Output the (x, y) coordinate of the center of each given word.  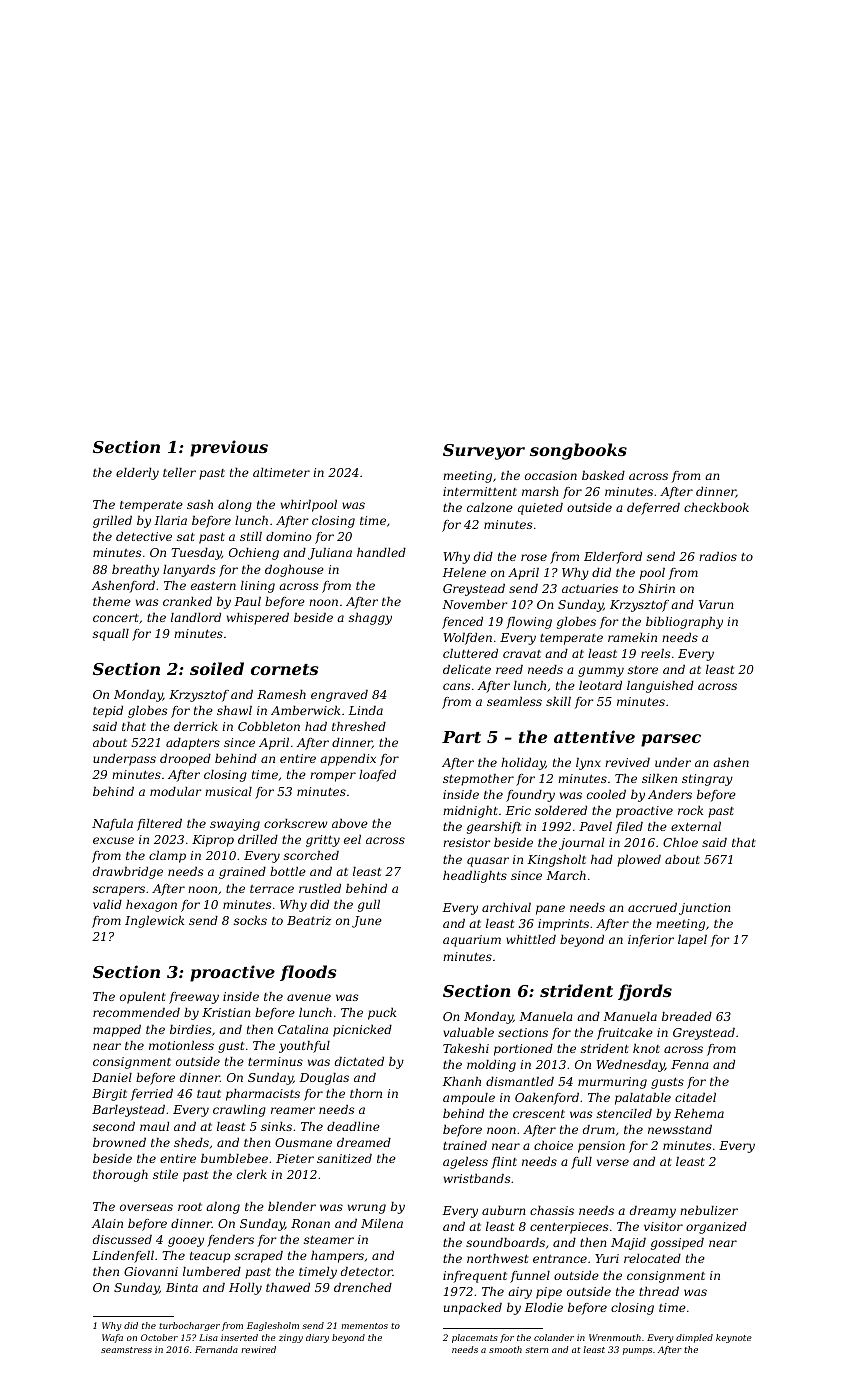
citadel (695, 1097)
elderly (137, 474)
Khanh (462, 1081)
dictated (359, 1061)
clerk (252, 1174)
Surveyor (484, 452)
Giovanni (151, 1271)
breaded (687, 1016)
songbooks (578, 451)
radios (718, 556)
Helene (464, 572)
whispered (258, 619)
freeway (194, 998)
